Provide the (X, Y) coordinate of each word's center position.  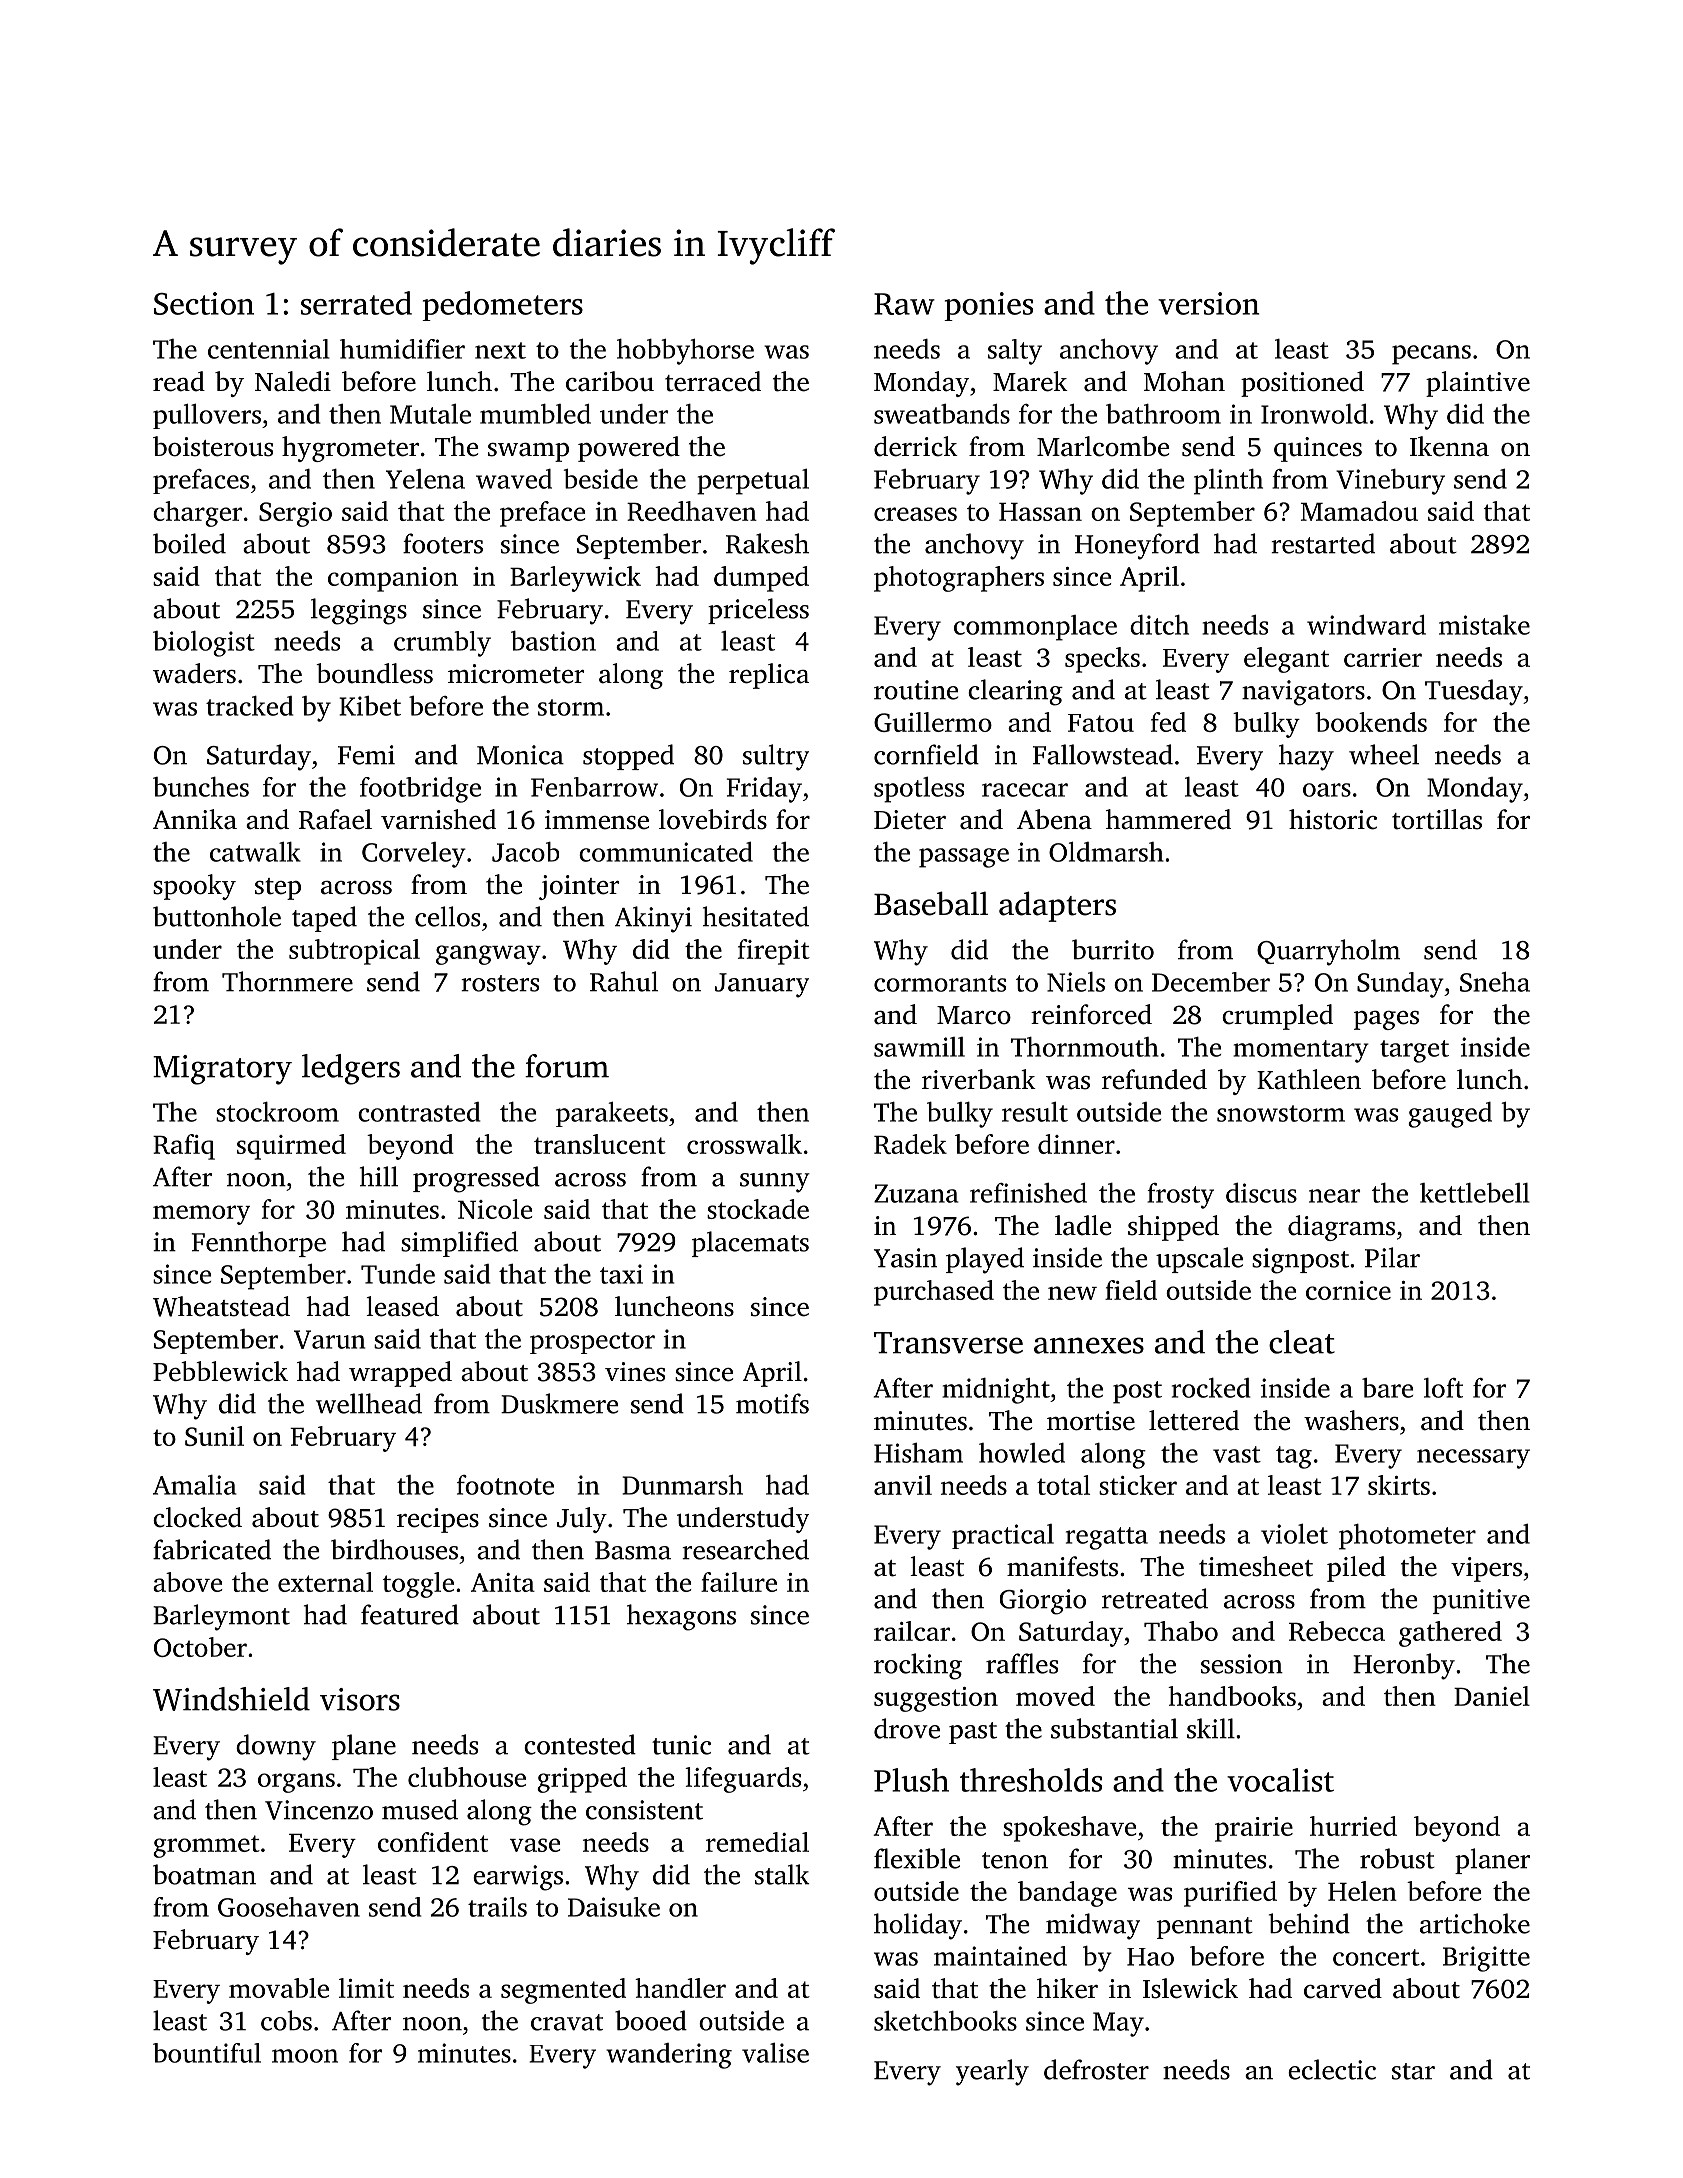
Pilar (1392, 1257)
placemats (750, 1244)
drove (907, 1728)
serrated (356, 303)
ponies (988, 306)
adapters (1057, 906)
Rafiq (184, 1147)
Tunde (398, 1274)
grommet (206, 1846)
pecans (1431, 355)
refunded (1154, 1079)
